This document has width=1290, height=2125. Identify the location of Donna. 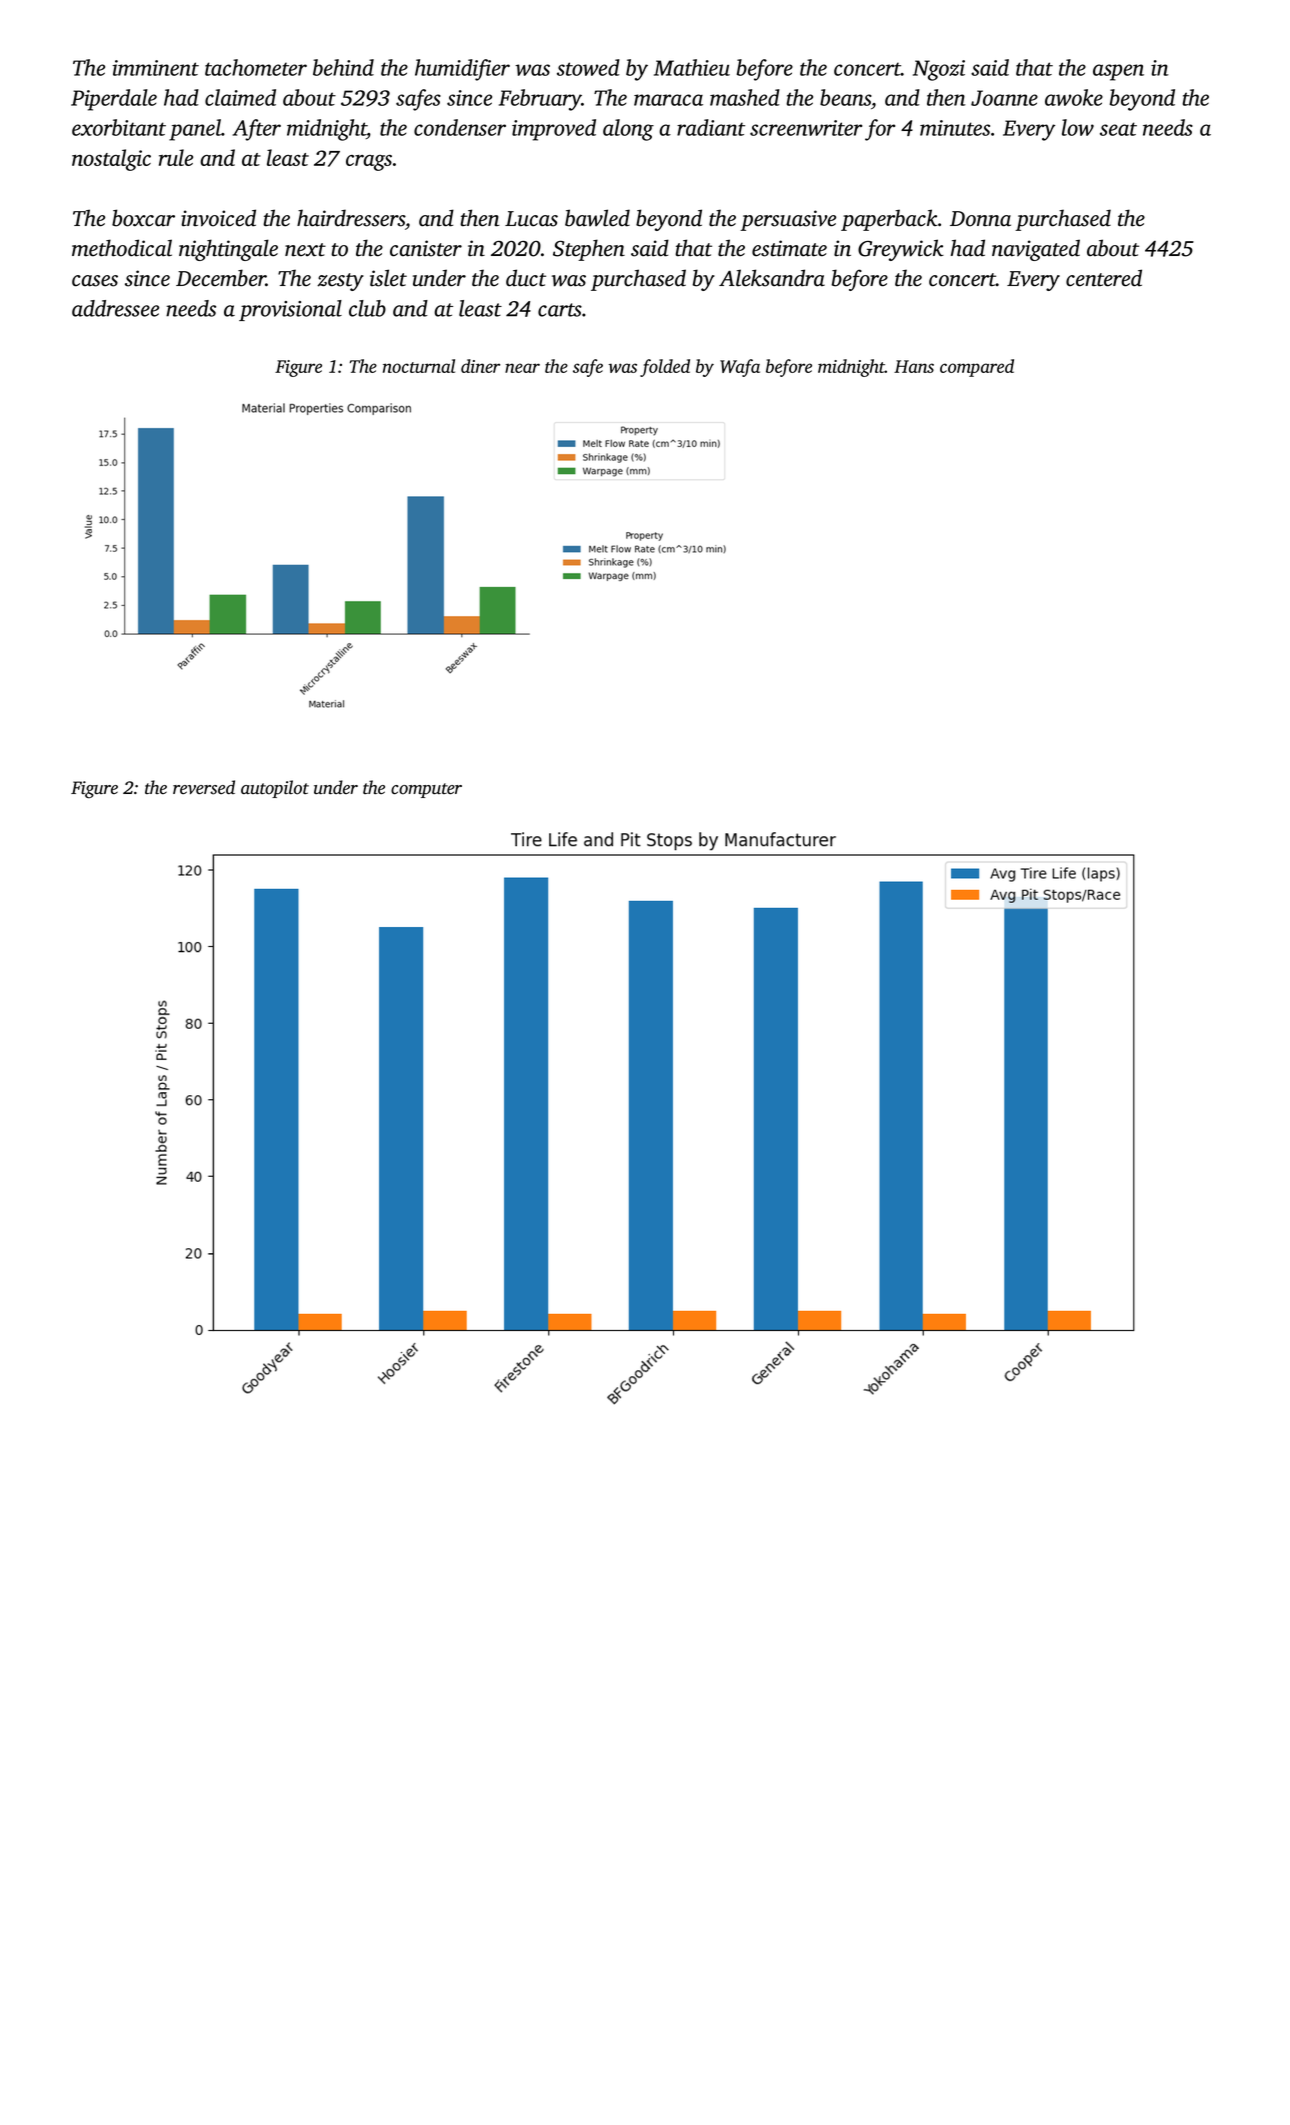
(980, 219).
